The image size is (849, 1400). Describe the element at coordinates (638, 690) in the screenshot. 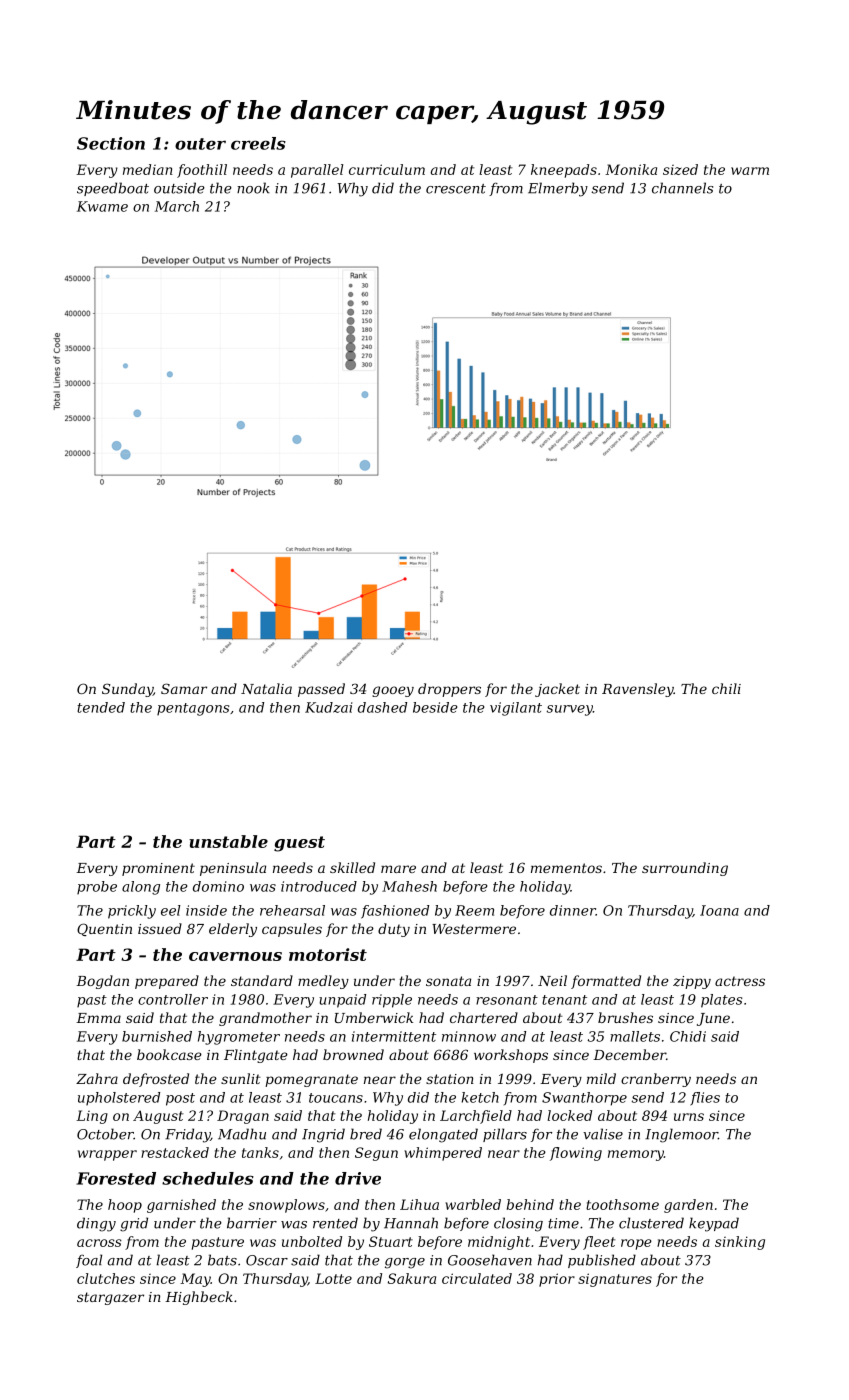

I see `Ravensley` at that location.
